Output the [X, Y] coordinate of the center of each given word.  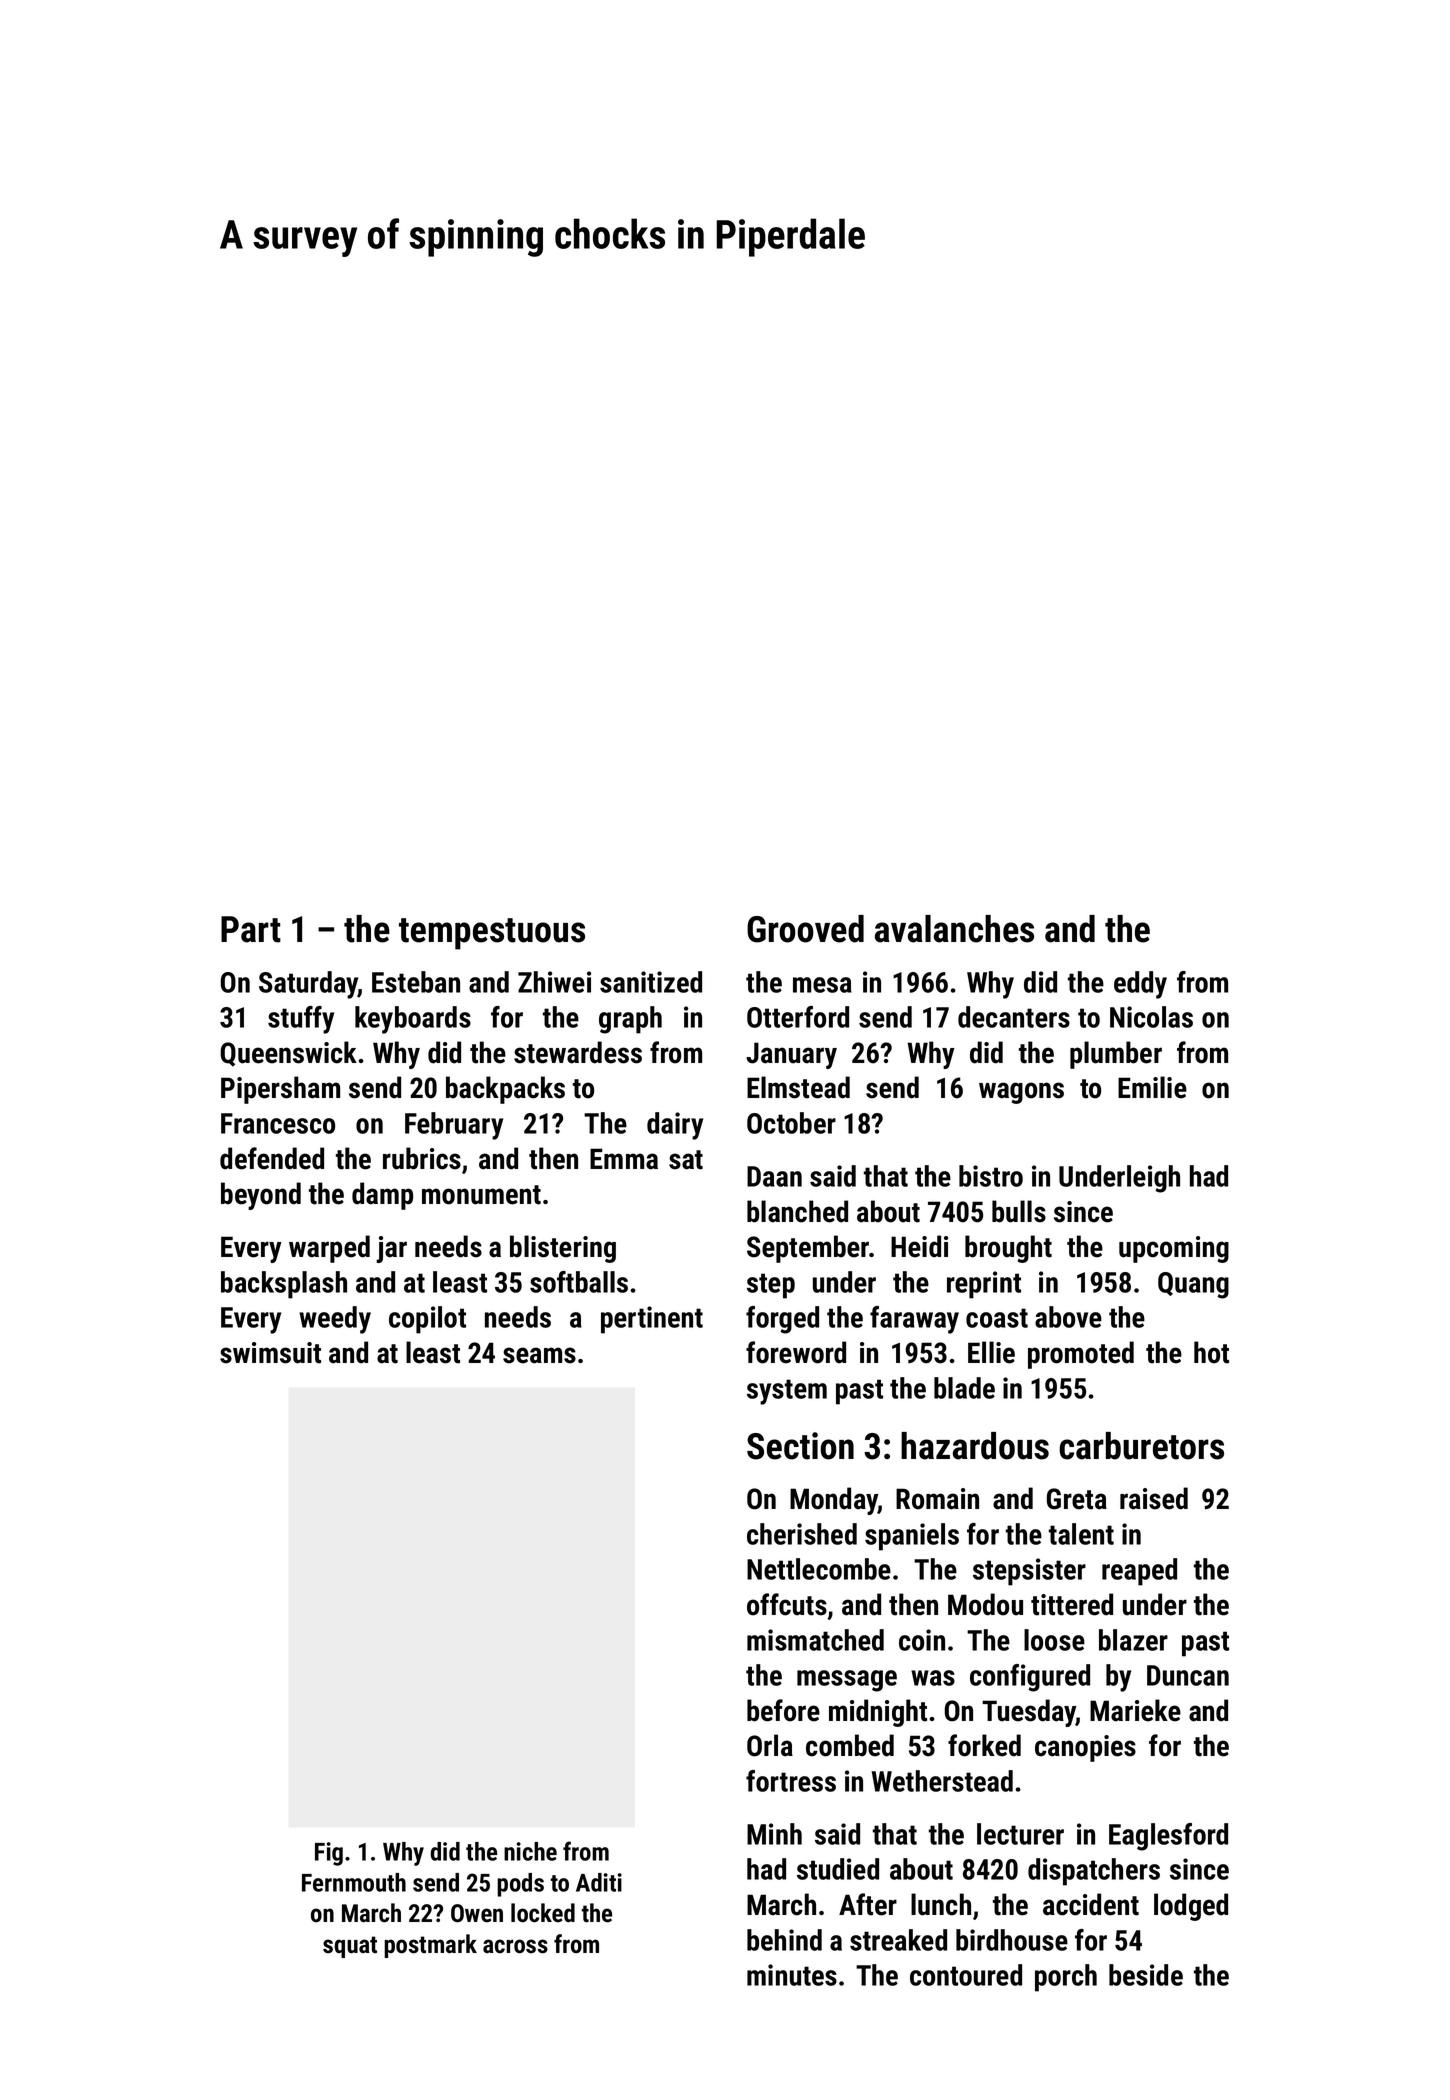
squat [350, 1947]
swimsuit [270, 1353]
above [1068, 1317]
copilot [427, 1320]
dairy [675, 1126]
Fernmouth [354, 1882]
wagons [1021, 1093]
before [783, 1710]
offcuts [787, 1604]
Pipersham [280, 1090]
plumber [1116, 1055]
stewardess [578, 1052]
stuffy [301, 1020]
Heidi [919, 1246]
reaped [1139, 1572]
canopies [1085, 1748]
